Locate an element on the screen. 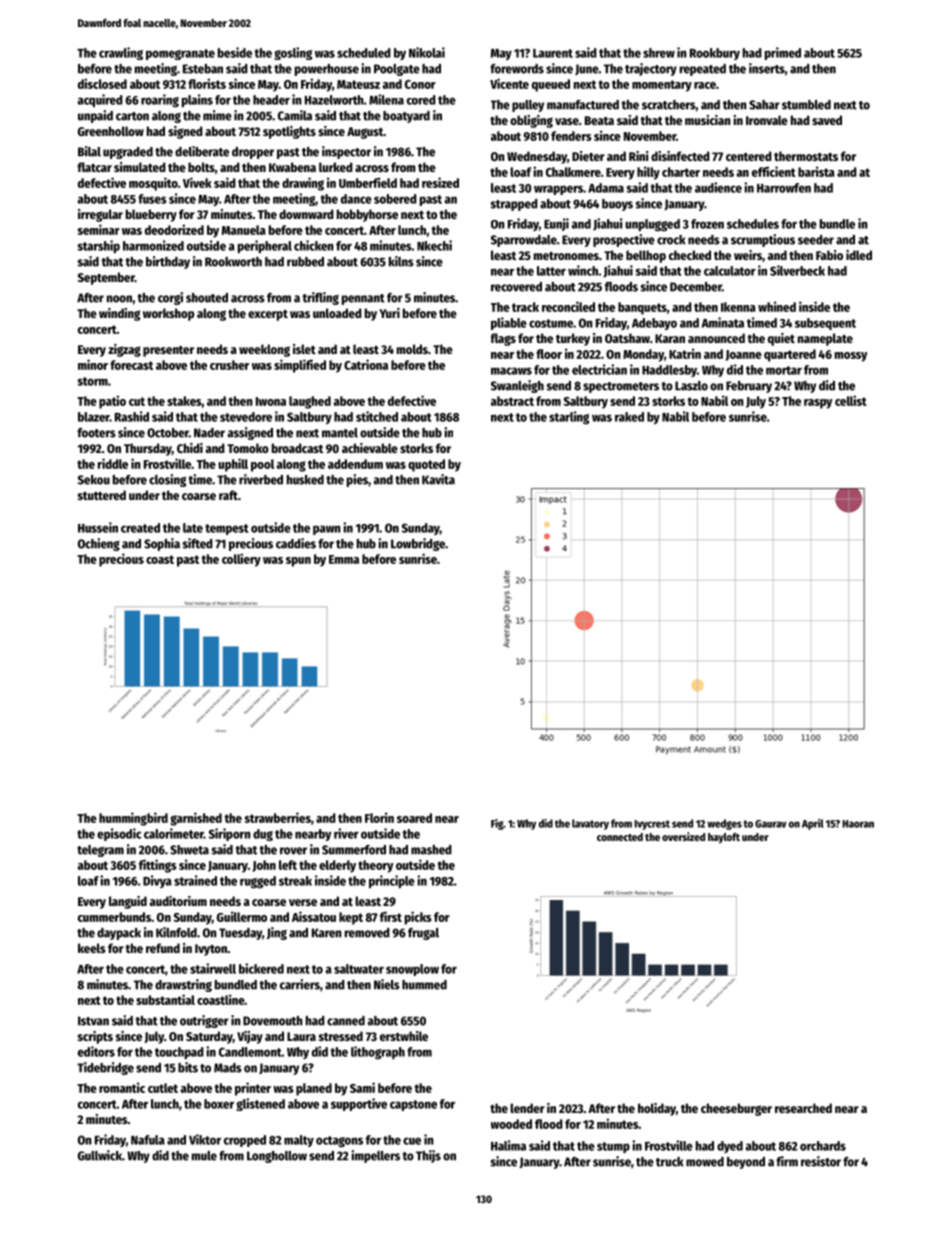 This screenshot has height=1233, width=952. garnished is located at coordinates (196, 819).
